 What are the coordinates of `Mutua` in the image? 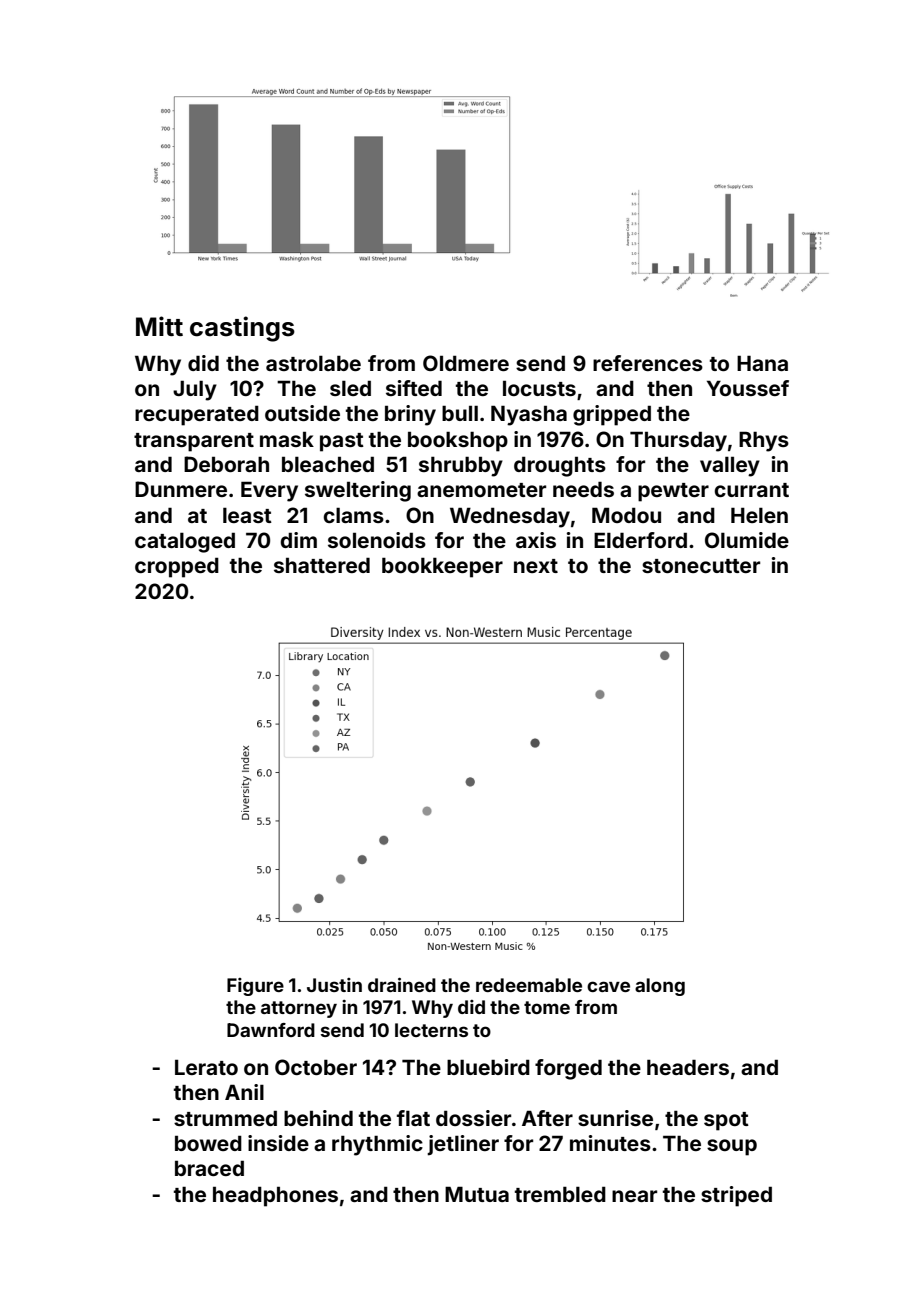 It's located at (477, 1194).
